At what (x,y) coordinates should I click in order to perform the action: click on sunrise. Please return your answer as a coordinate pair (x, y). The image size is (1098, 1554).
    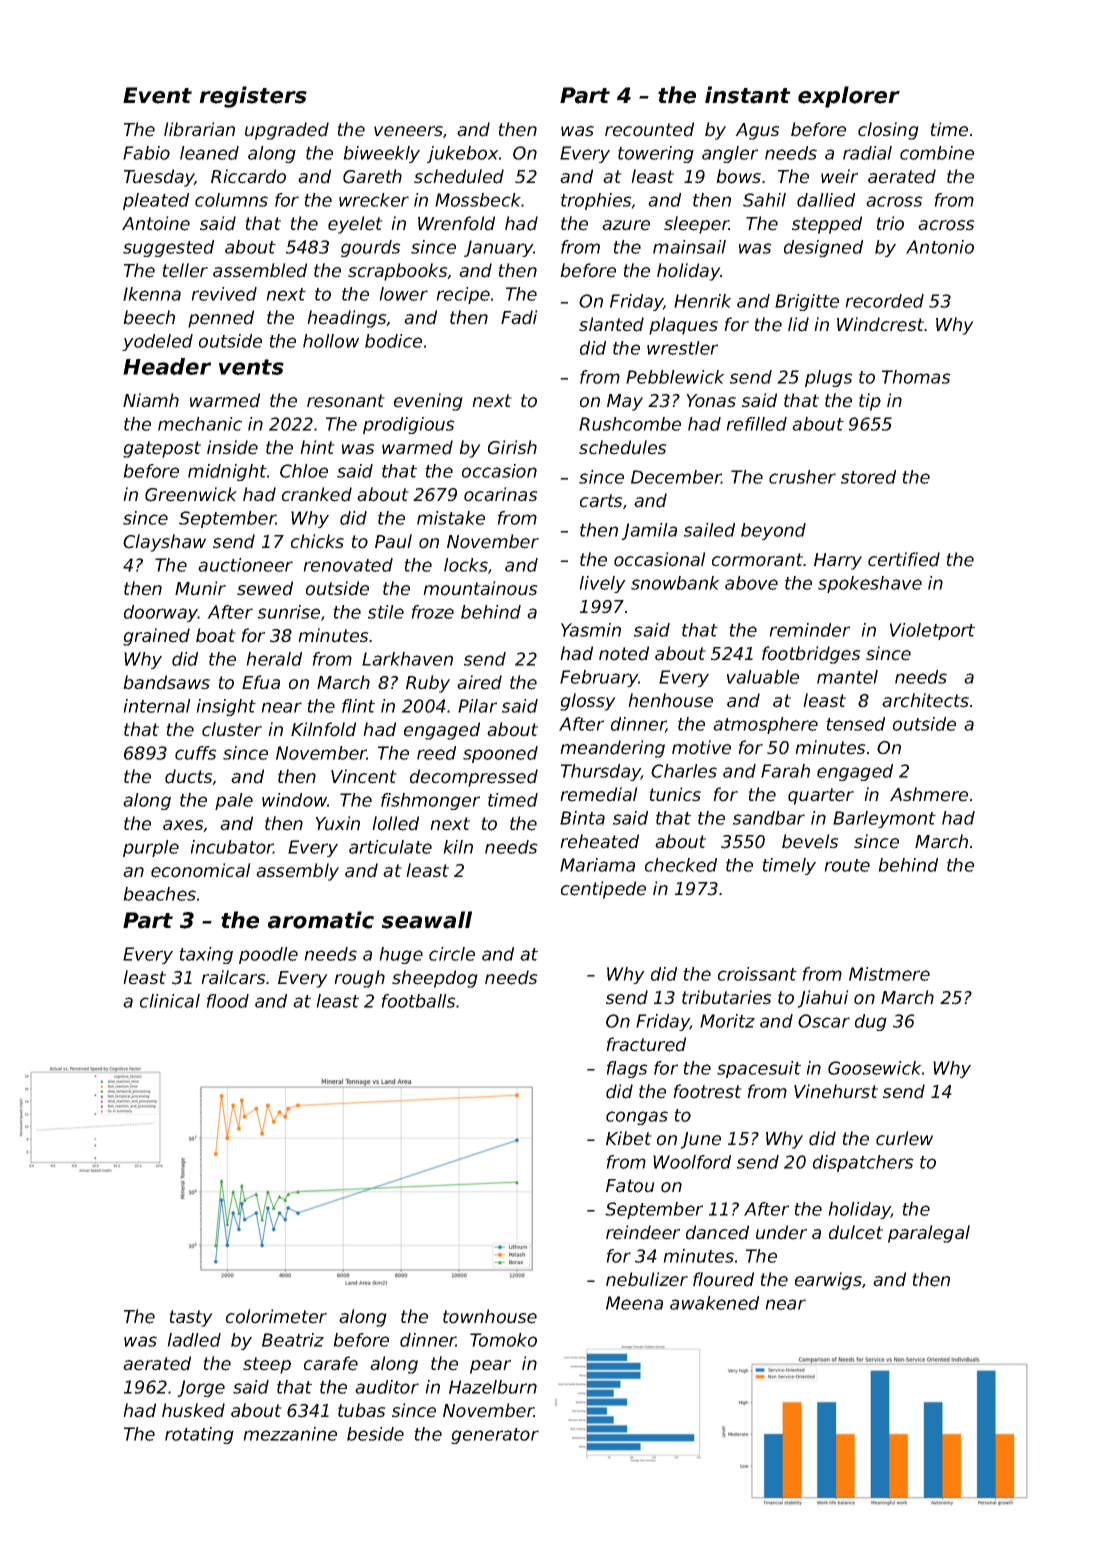
    Looking at the image, I should click on (289, 612).
